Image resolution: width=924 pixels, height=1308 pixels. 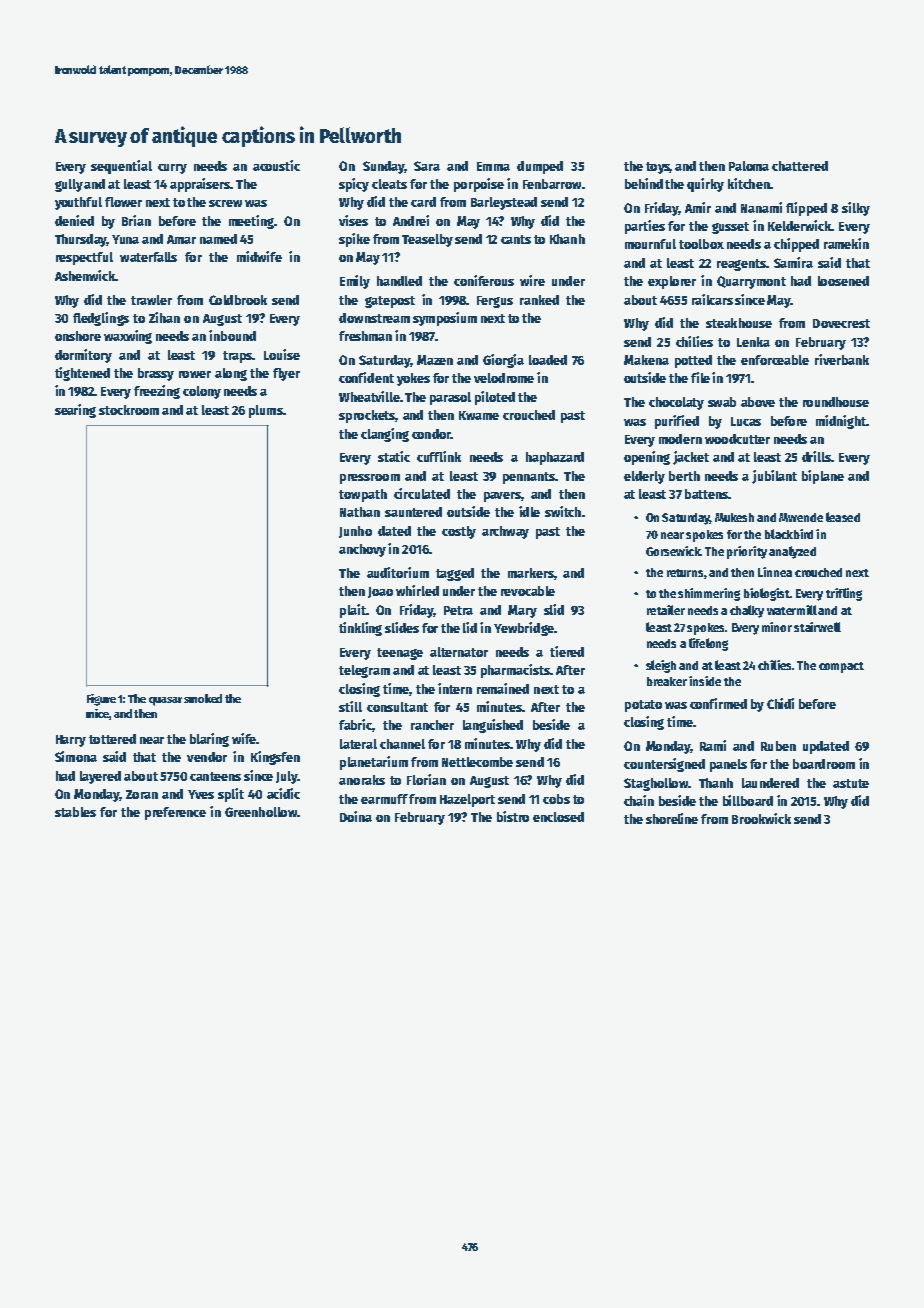 I want to click on Sara, so click(x=427, y=166).
